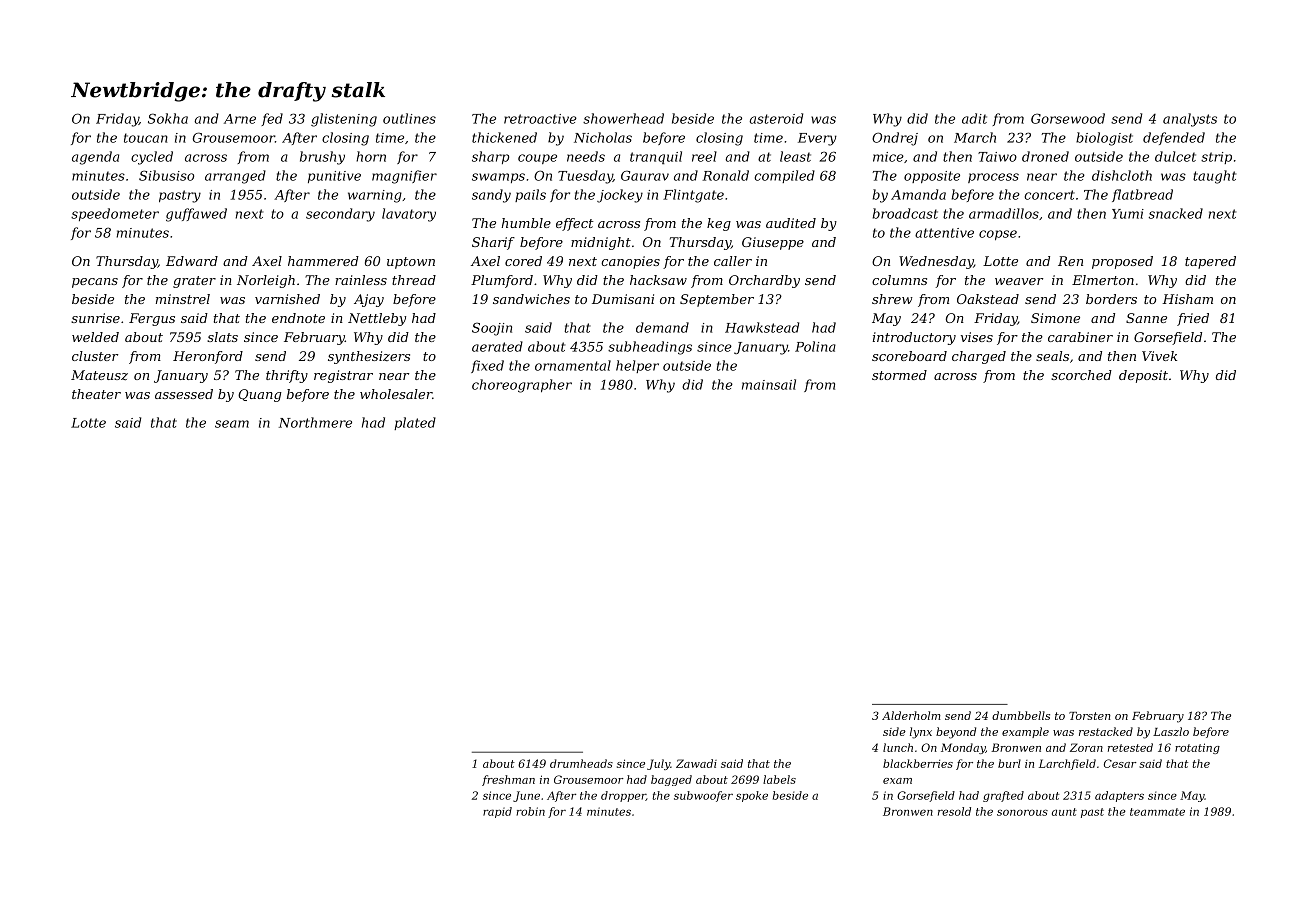 The image size is (1308, 924). I want to click on Sokha, so click(168, 118).
